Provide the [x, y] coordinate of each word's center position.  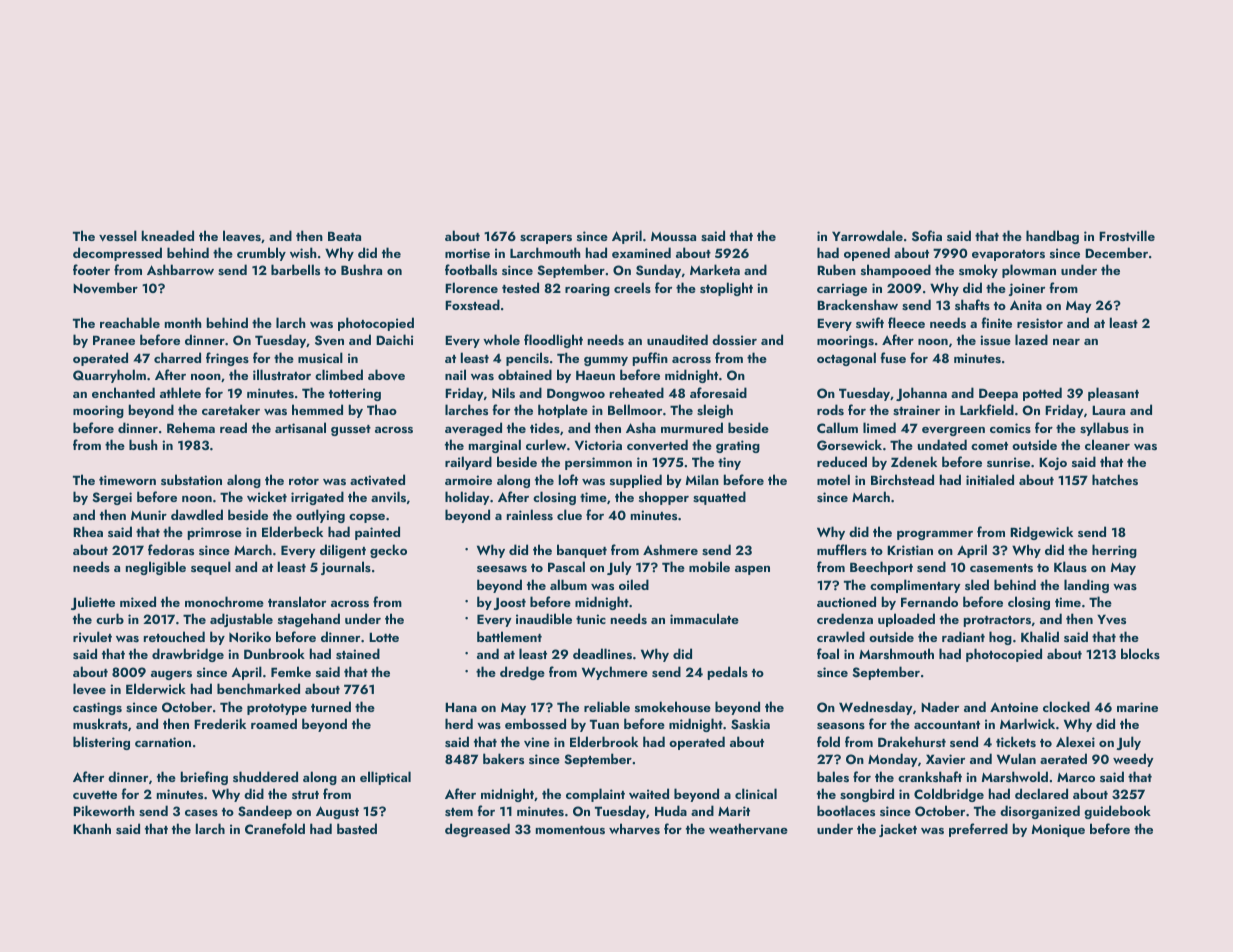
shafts [972, 304]
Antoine [1014, 707]
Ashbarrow [180, 269]
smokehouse [673, 706]
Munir [149, 515]
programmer [935, 535]
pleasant [1113, 394]
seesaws [502, 568]
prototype [277, 709]
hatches [1115, 479]
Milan [702, 479]
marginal [495, 446]
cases [201, 812]
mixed [138, 601]
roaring [587, 289]
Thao [382, 409]
